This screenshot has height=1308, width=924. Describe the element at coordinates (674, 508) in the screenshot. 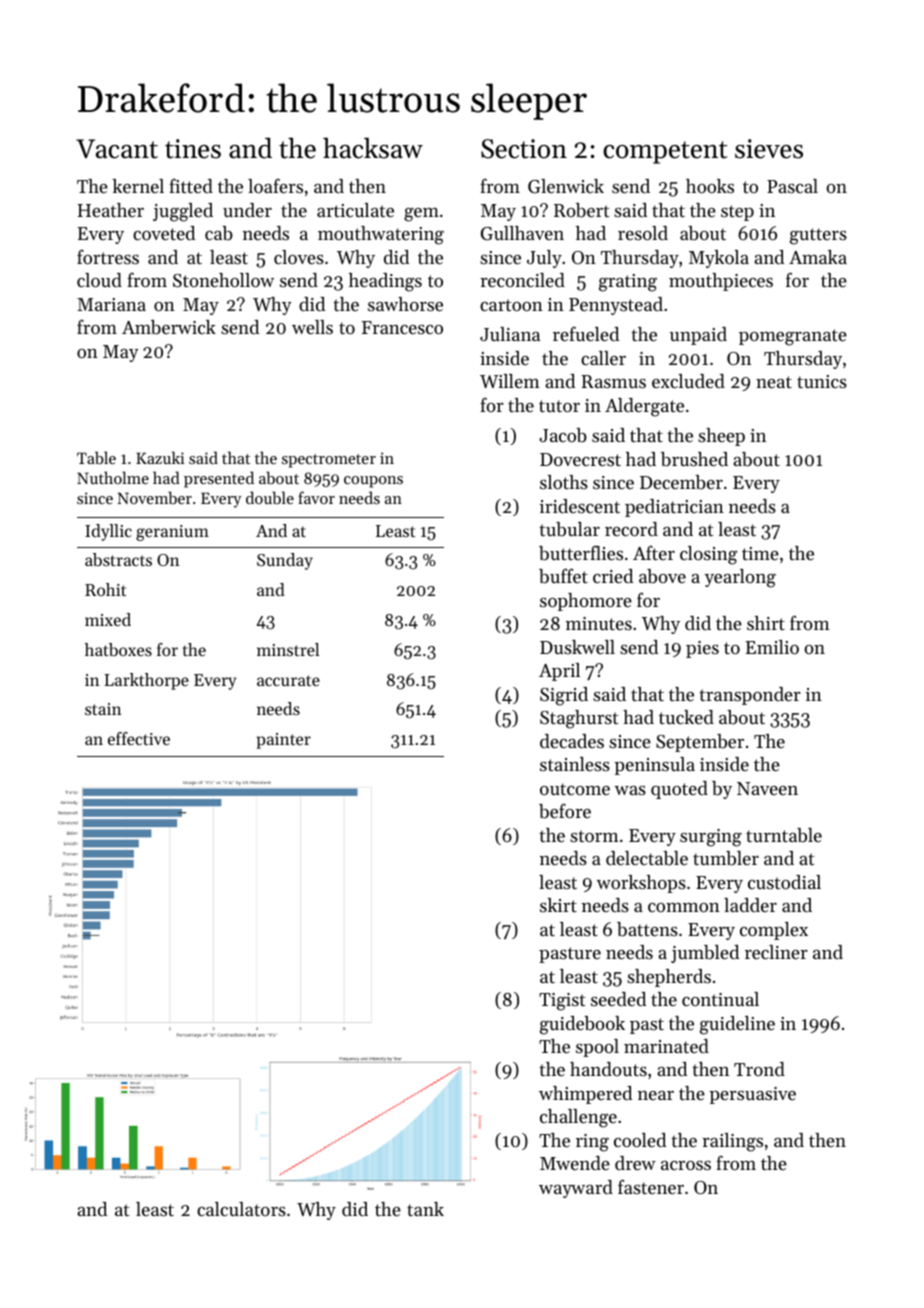

I see `pediatrician` at that location.
